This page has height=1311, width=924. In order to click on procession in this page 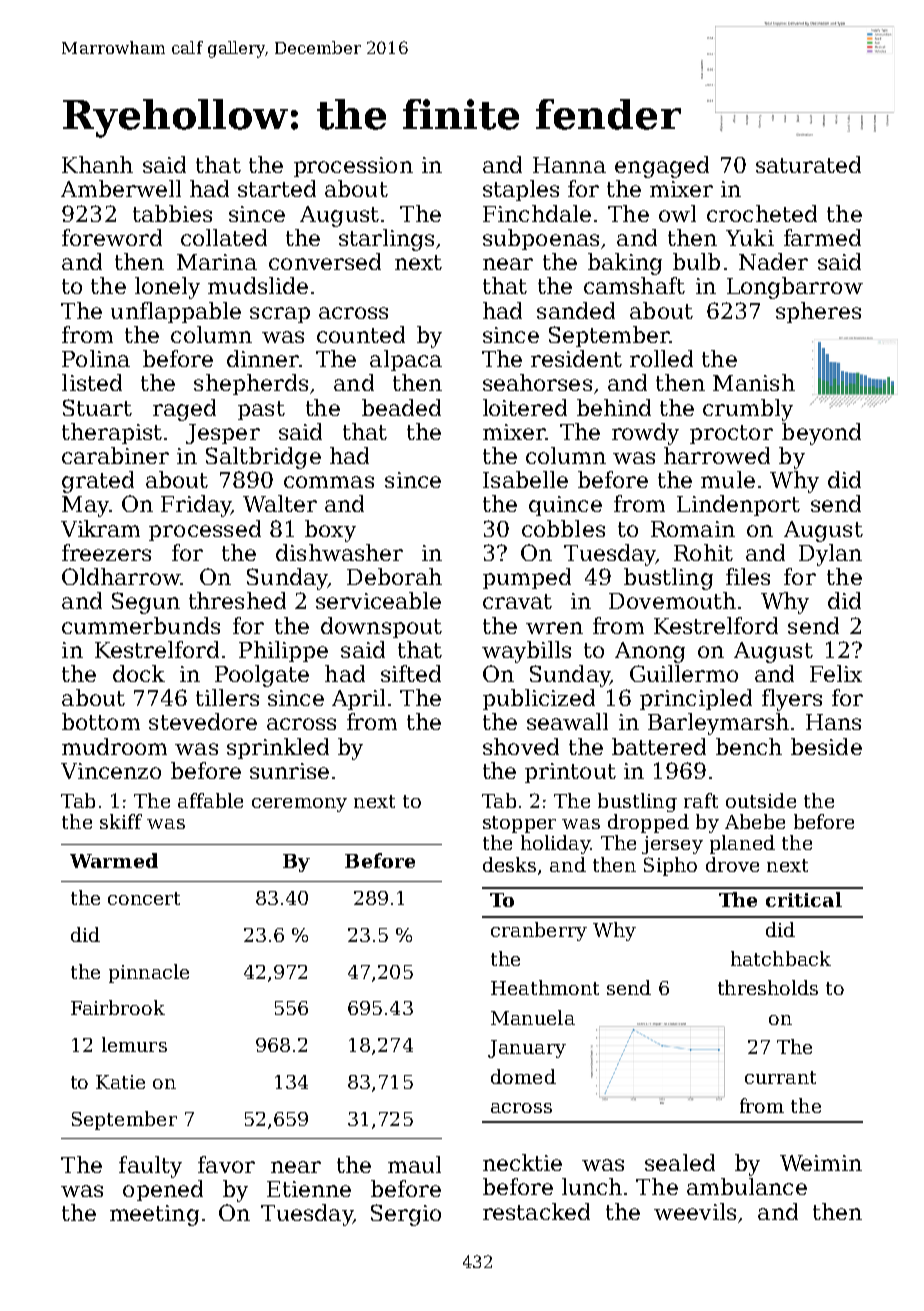, I will do `click(353, 167)`.
